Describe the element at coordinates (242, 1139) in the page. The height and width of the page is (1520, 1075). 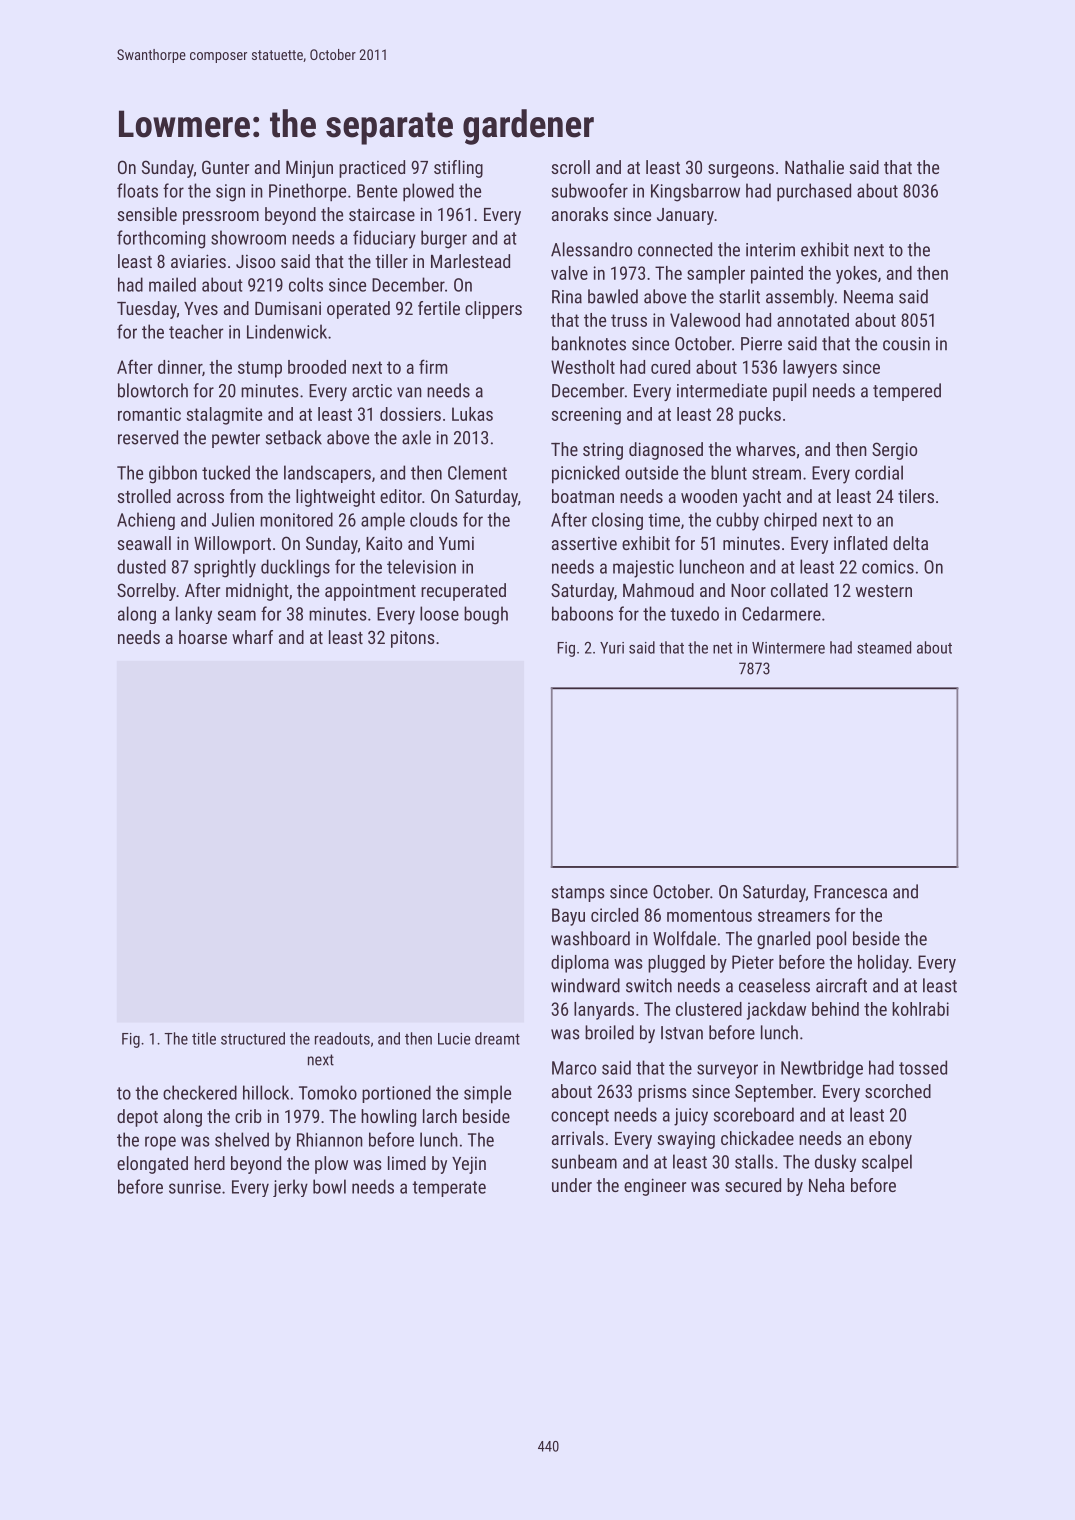
I see `shelved` at that location.
